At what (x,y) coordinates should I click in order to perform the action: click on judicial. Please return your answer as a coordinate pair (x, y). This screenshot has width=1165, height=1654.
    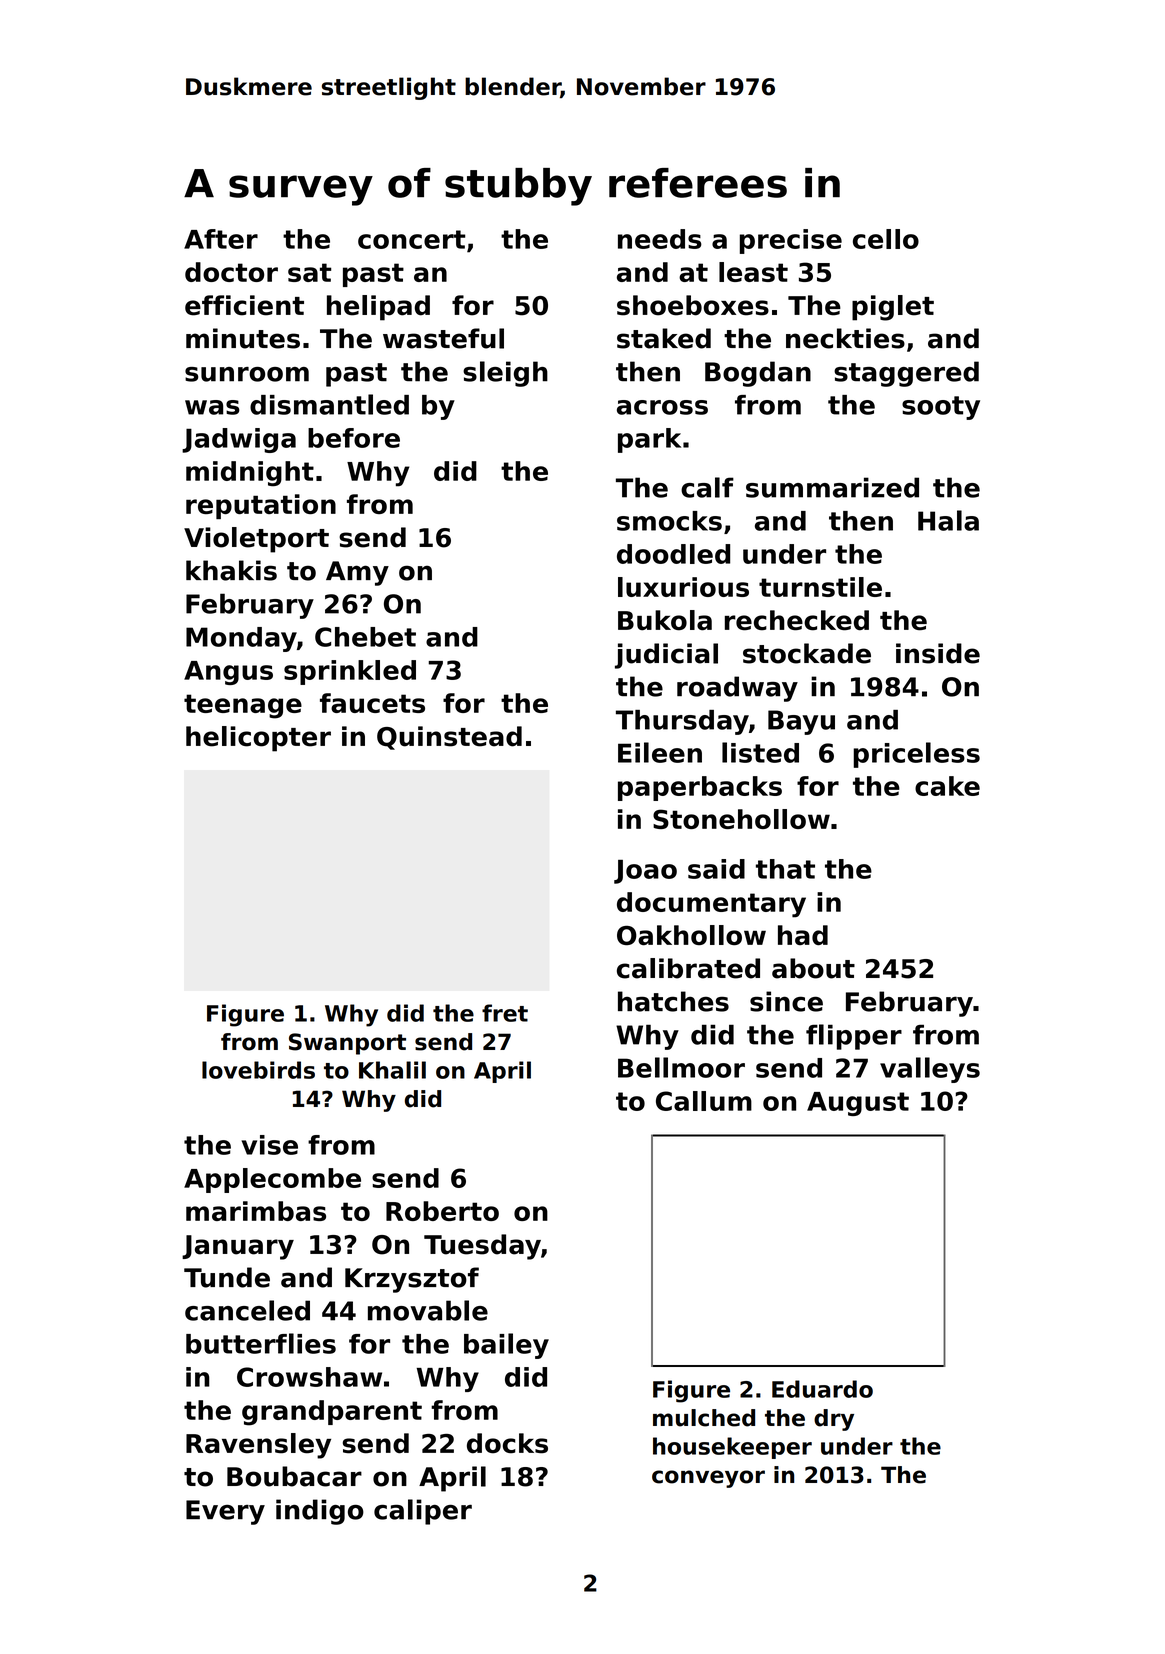
    Looking at the image, I should click on (666, 656).
